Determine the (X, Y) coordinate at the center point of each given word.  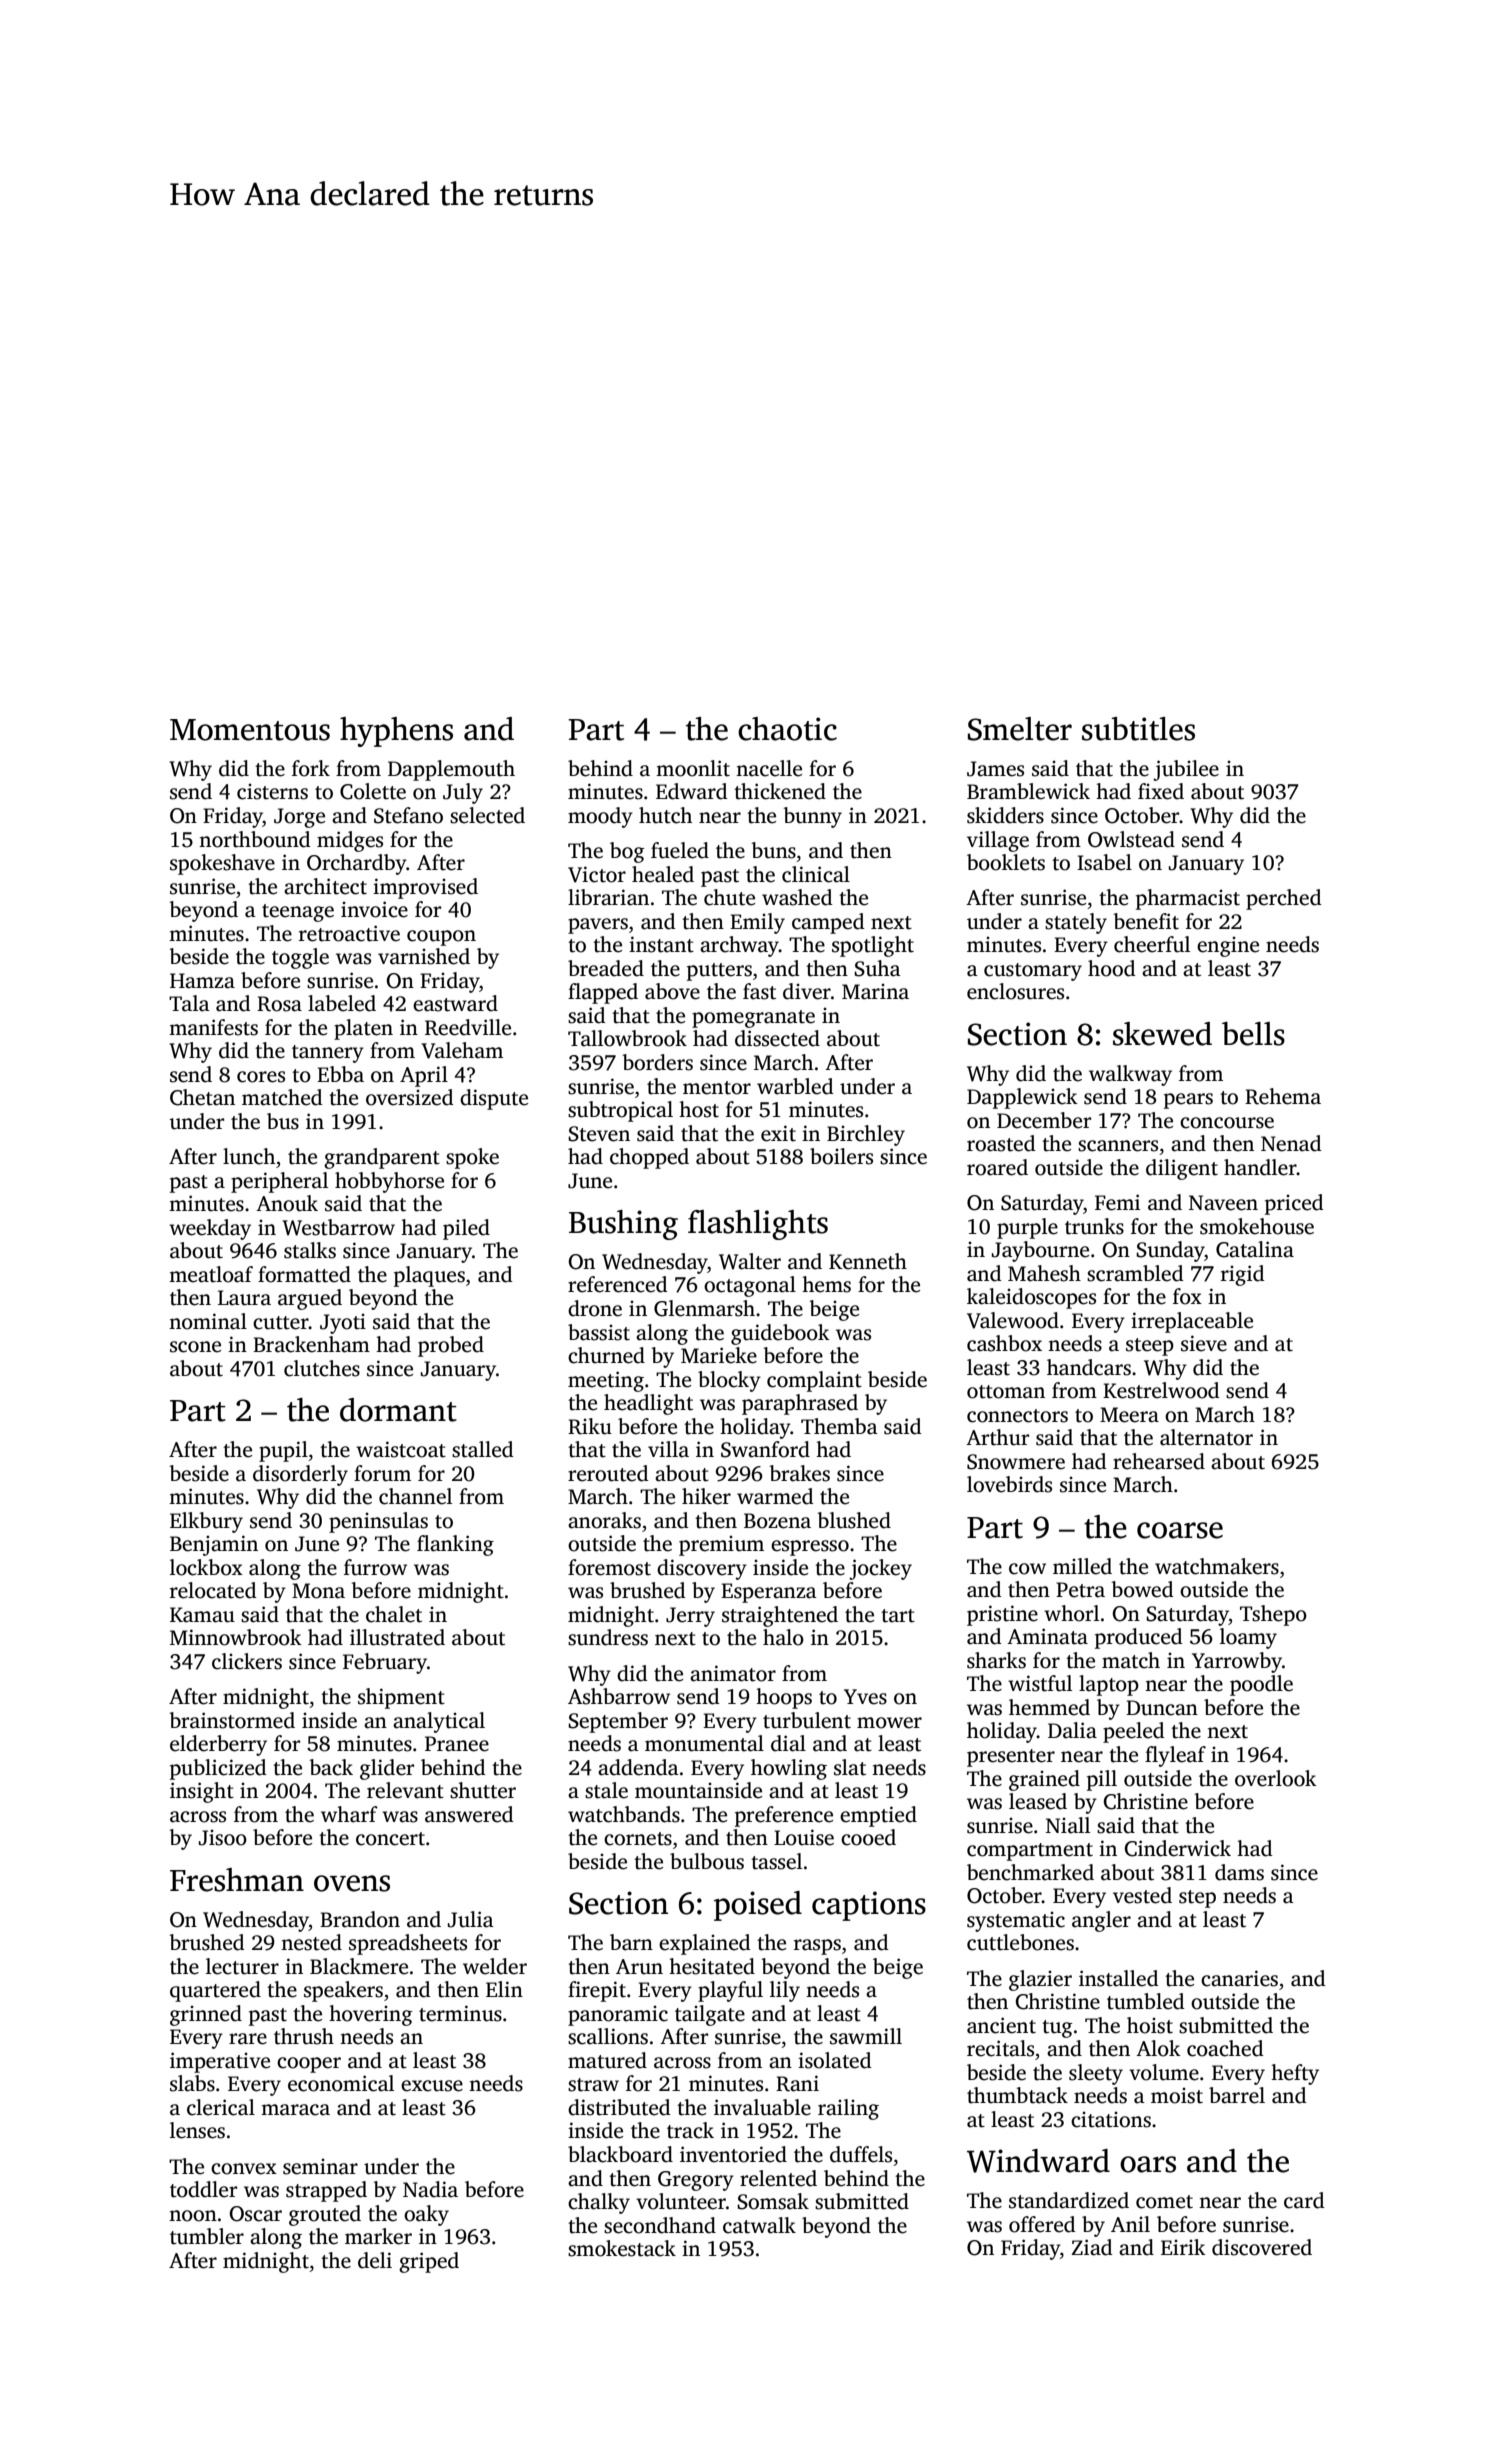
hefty (1295, 2074)
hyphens (396, 732)
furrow (375, 1567)
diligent (1182, 1169)
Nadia (430, 2189)
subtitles (1138, 729)
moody (600, 817)
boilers (841, 1156)
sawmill (866, 2036)
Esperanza (769, 1593)
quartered (215, 1991)
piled (466, 1229)
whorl (1071, 1613)
